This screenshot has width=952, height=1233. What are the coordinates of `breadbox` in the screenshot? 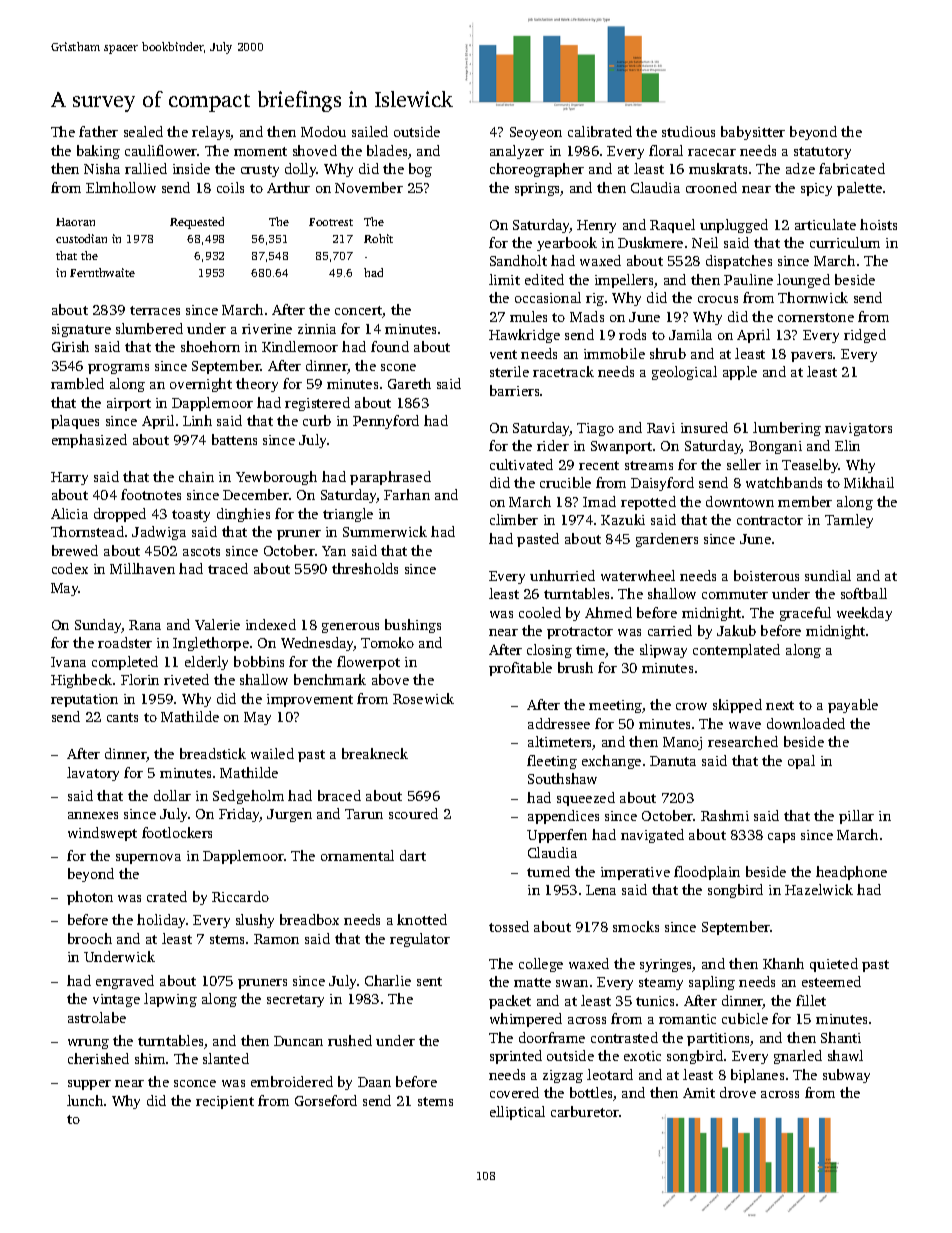 It's located at (309, 919).
